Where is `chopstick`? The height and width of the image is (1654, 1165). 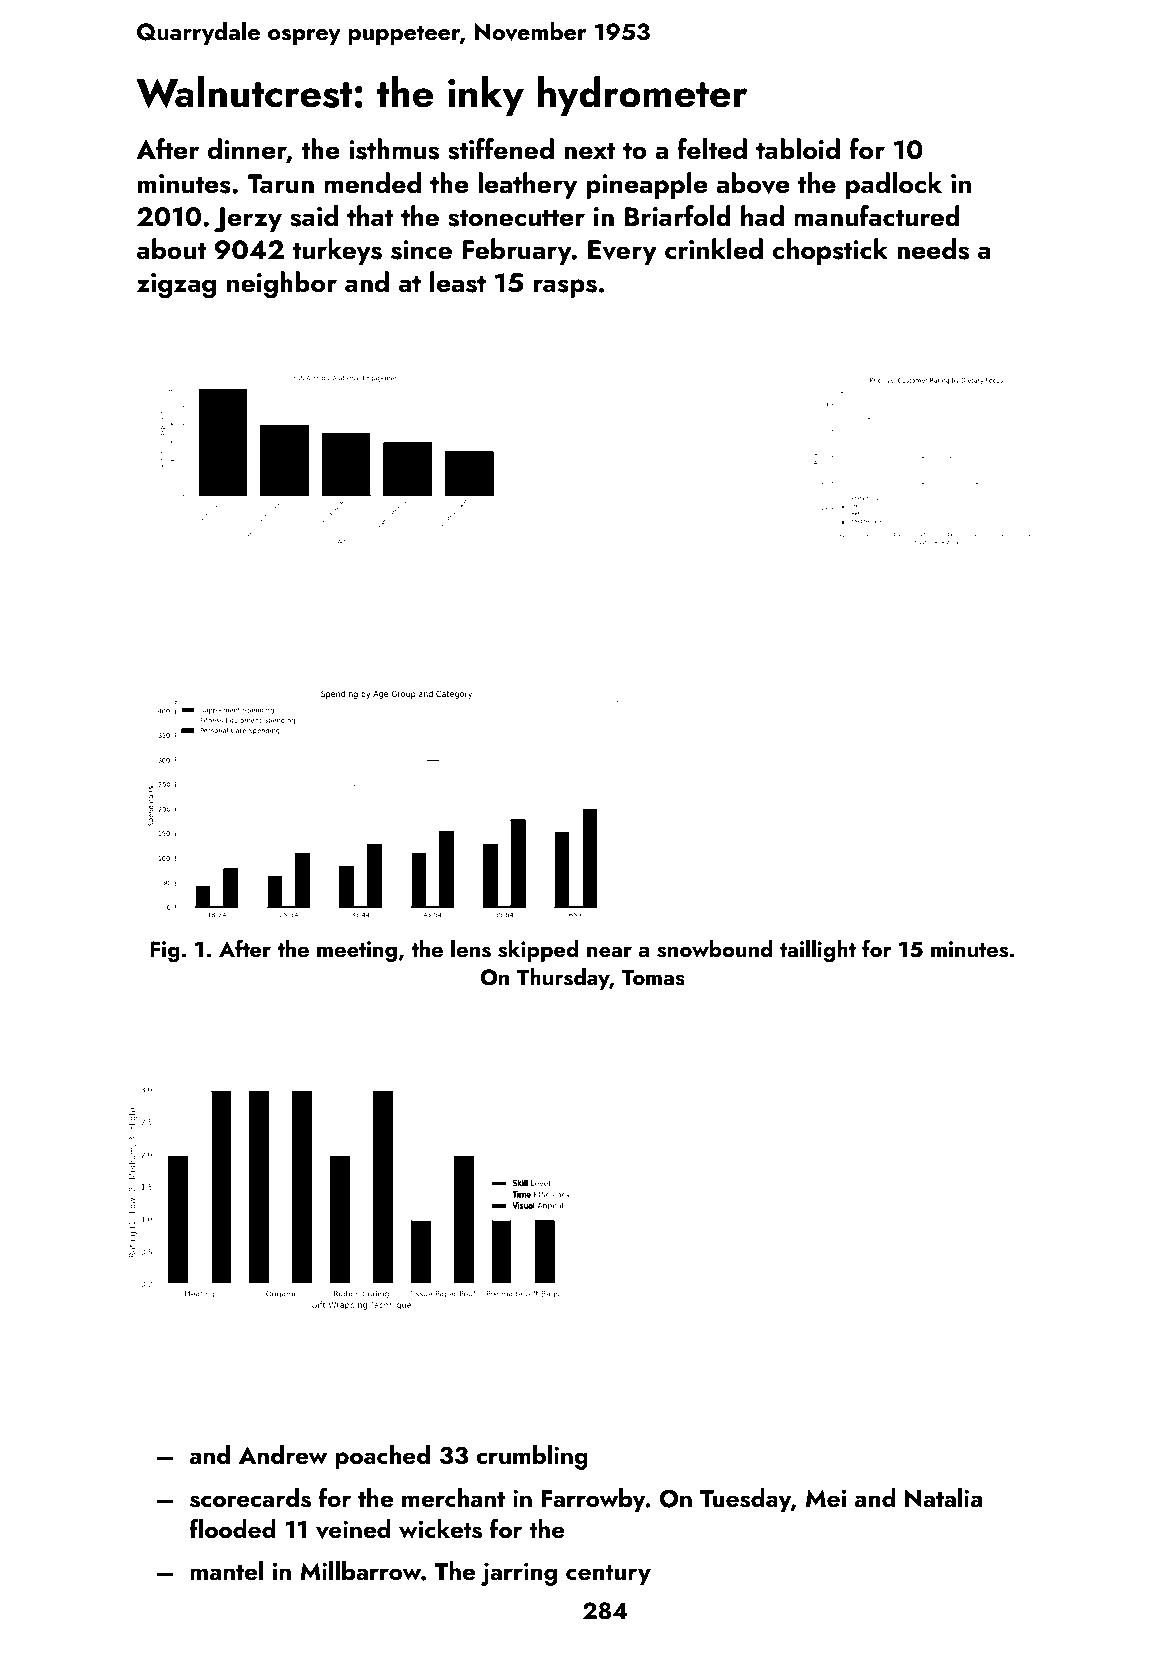 chopstick is located at coordinates (830, 251).
